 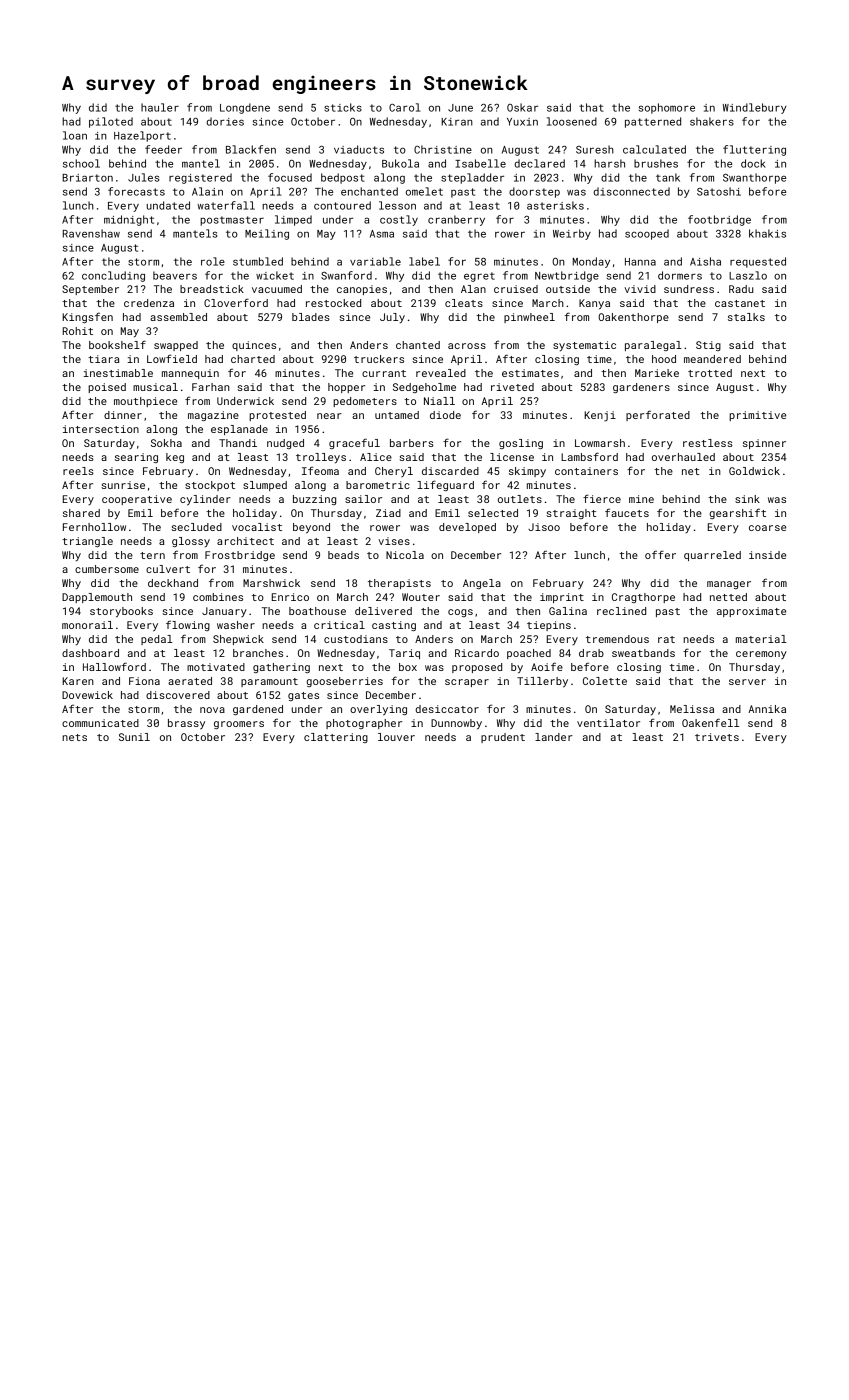 What do you see at coordinates (218, 597) in the page?
I see `combines` at bounding box center [218, 597].
